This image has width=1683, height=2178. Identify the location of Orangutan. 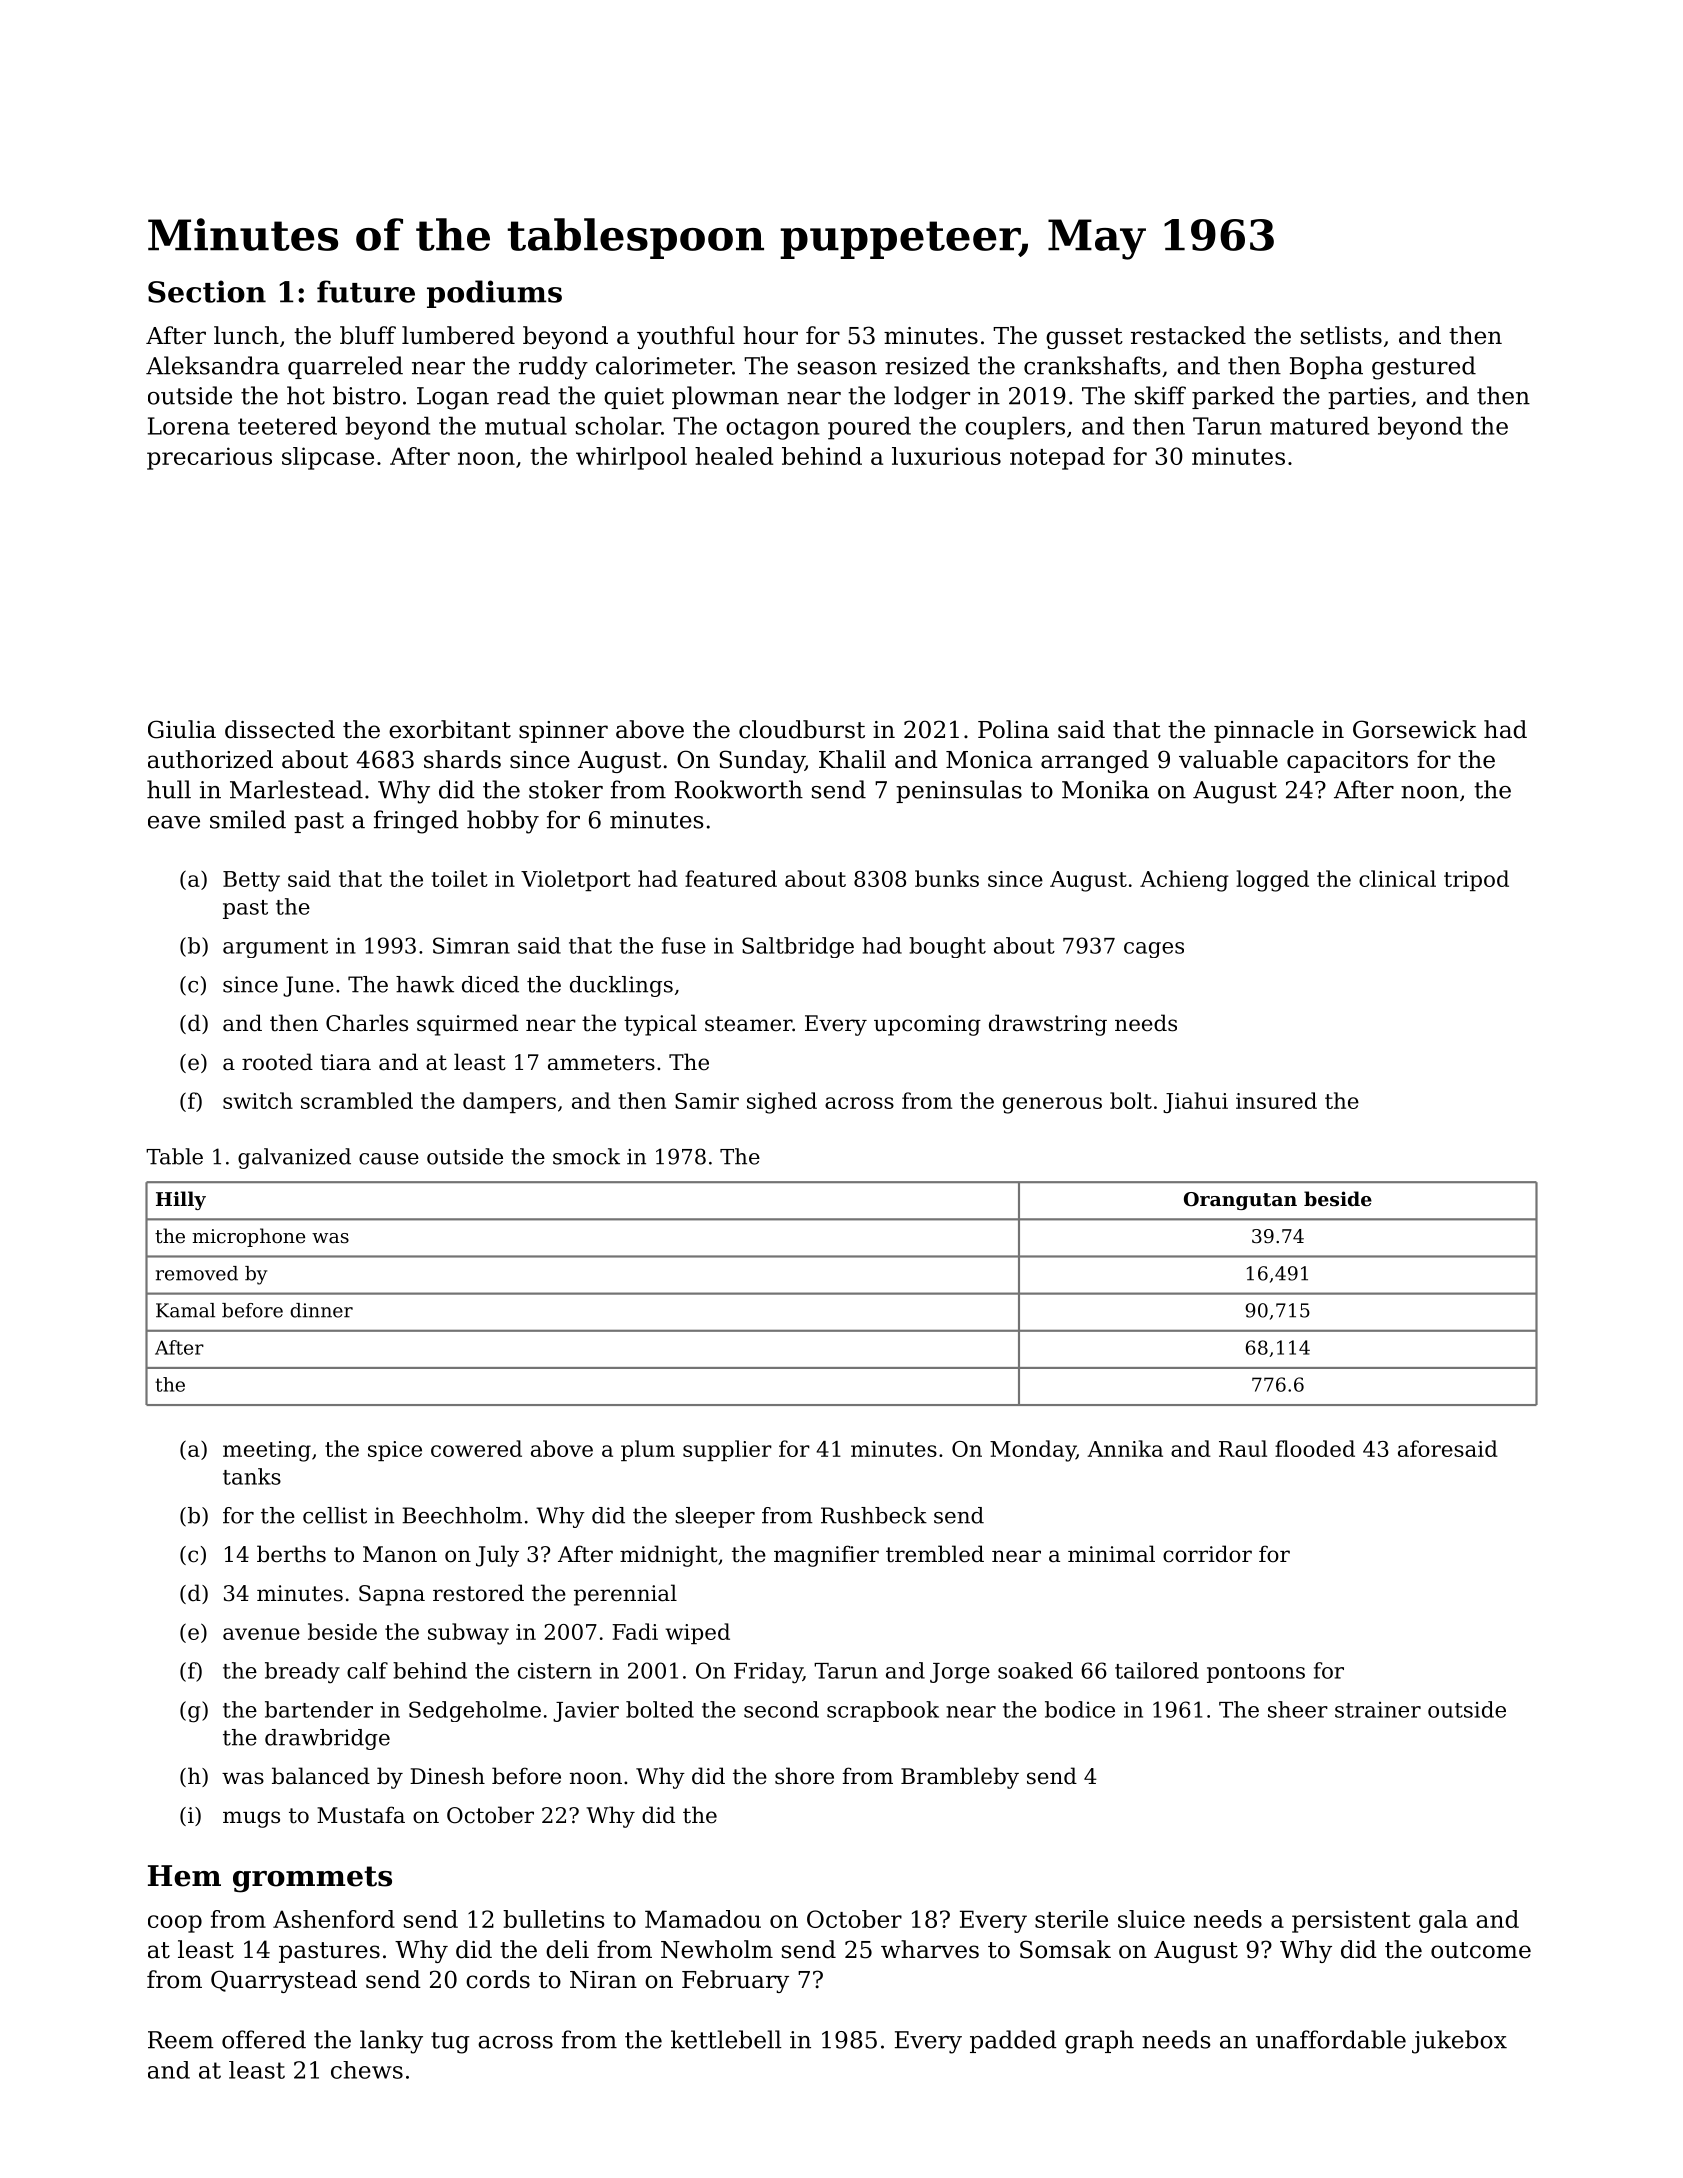
(1240, 1201).
